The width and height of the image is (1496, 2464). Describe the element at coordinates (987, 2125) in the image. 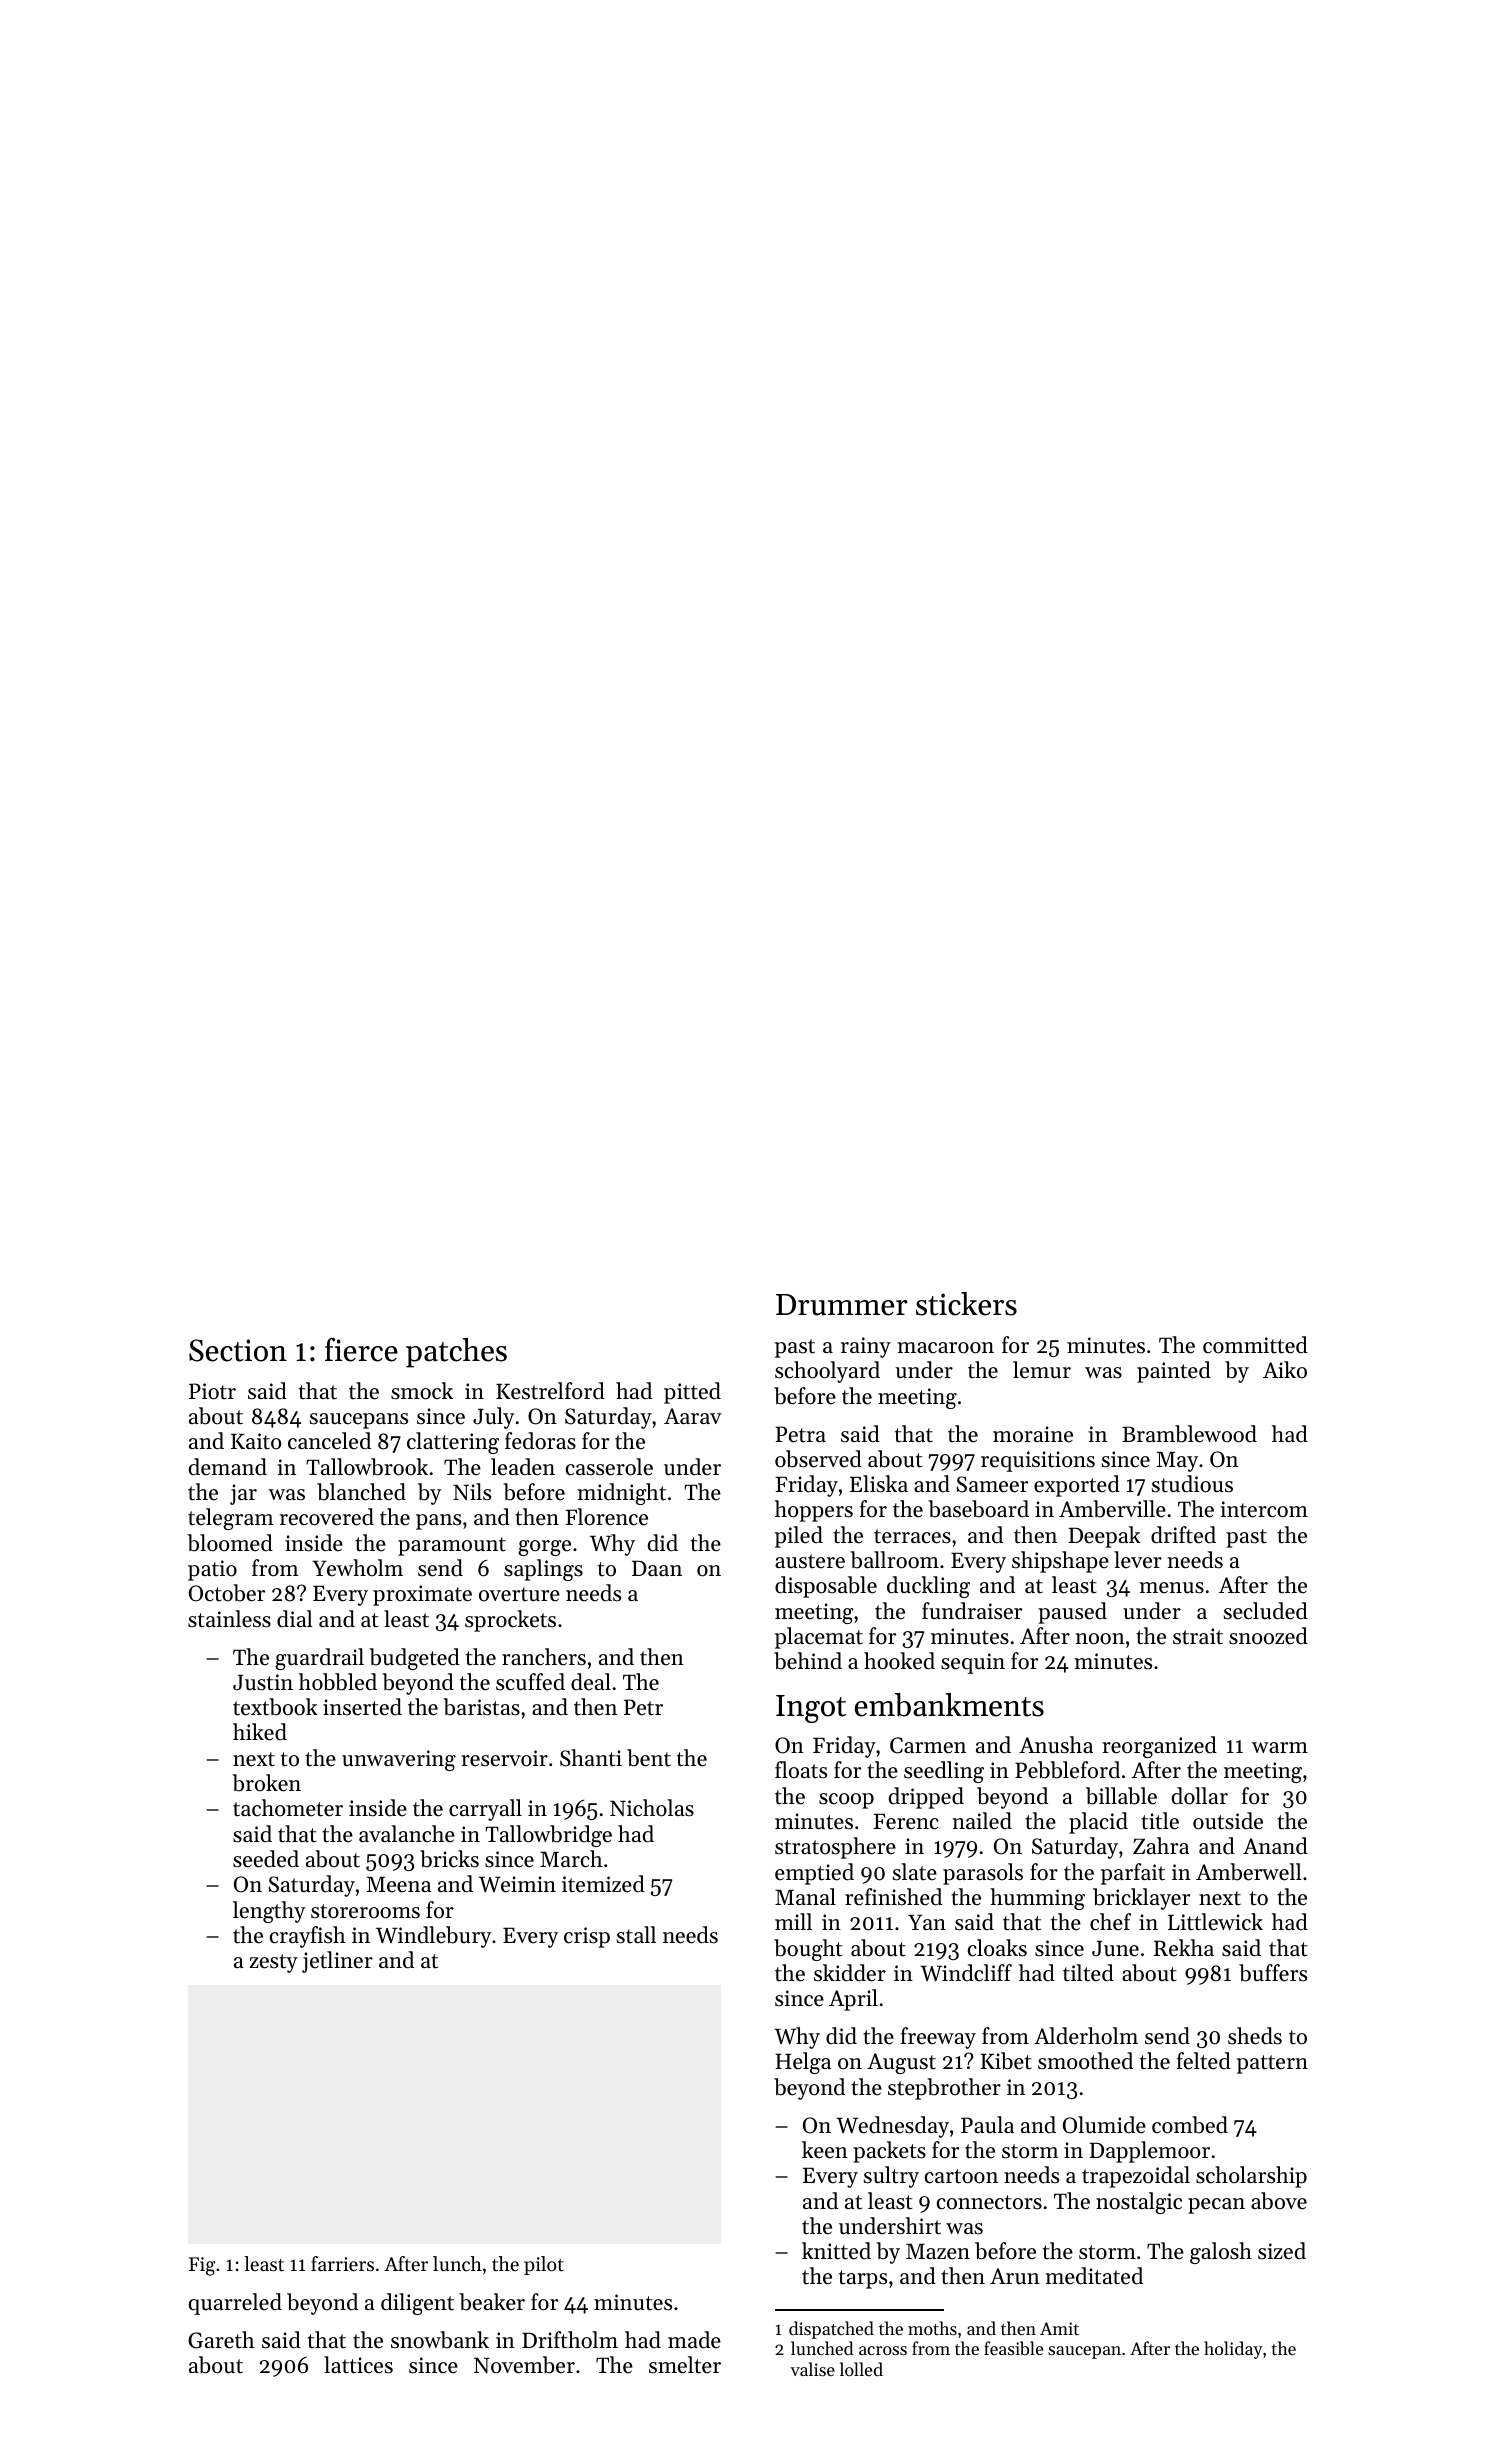

I see `Paula` at that location.
